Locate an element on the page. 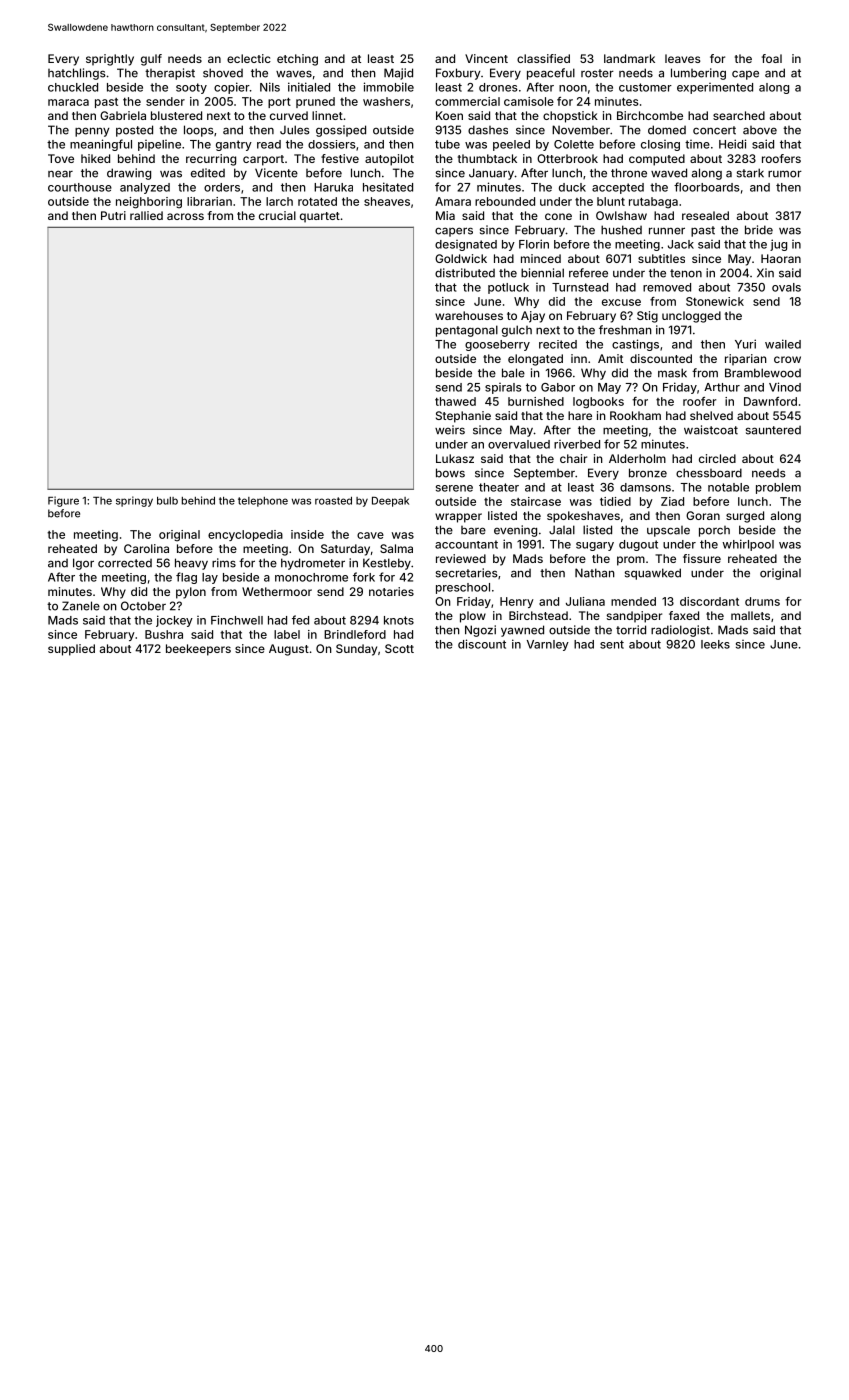 The image size is (849, 1400). foal is located at coordinates (772, 58).
